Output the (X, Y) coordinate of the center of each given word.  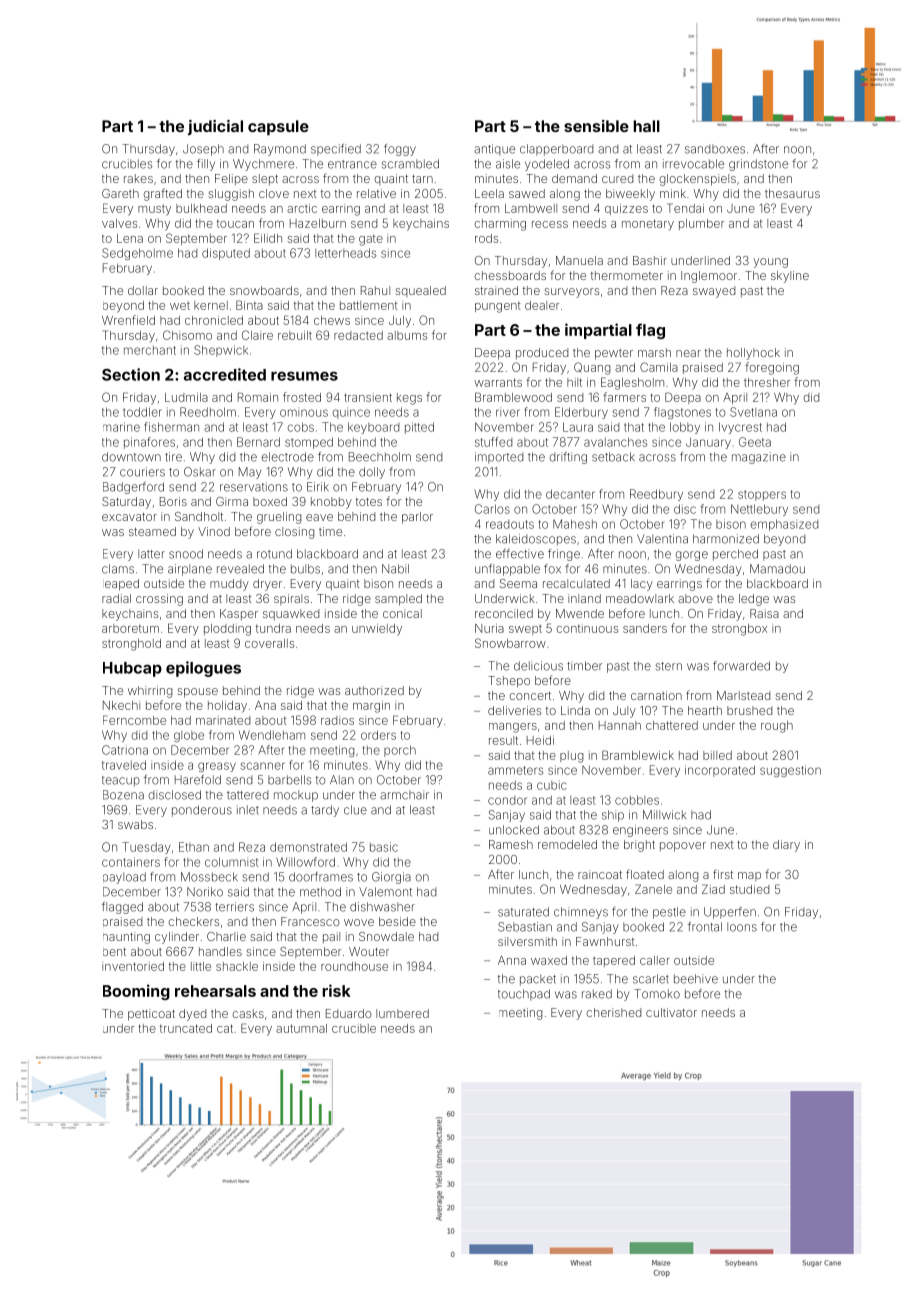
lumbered (402, 1013)
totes (369, 502)
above (695, 598)
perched (735, 555)
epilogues (203, 669)
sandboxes (715, 149)
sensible (596, 126)
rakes (138, 178)
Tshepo (509, 682)
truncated (186, 1028)
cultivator (671, 1012)
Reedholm (208, 412)
